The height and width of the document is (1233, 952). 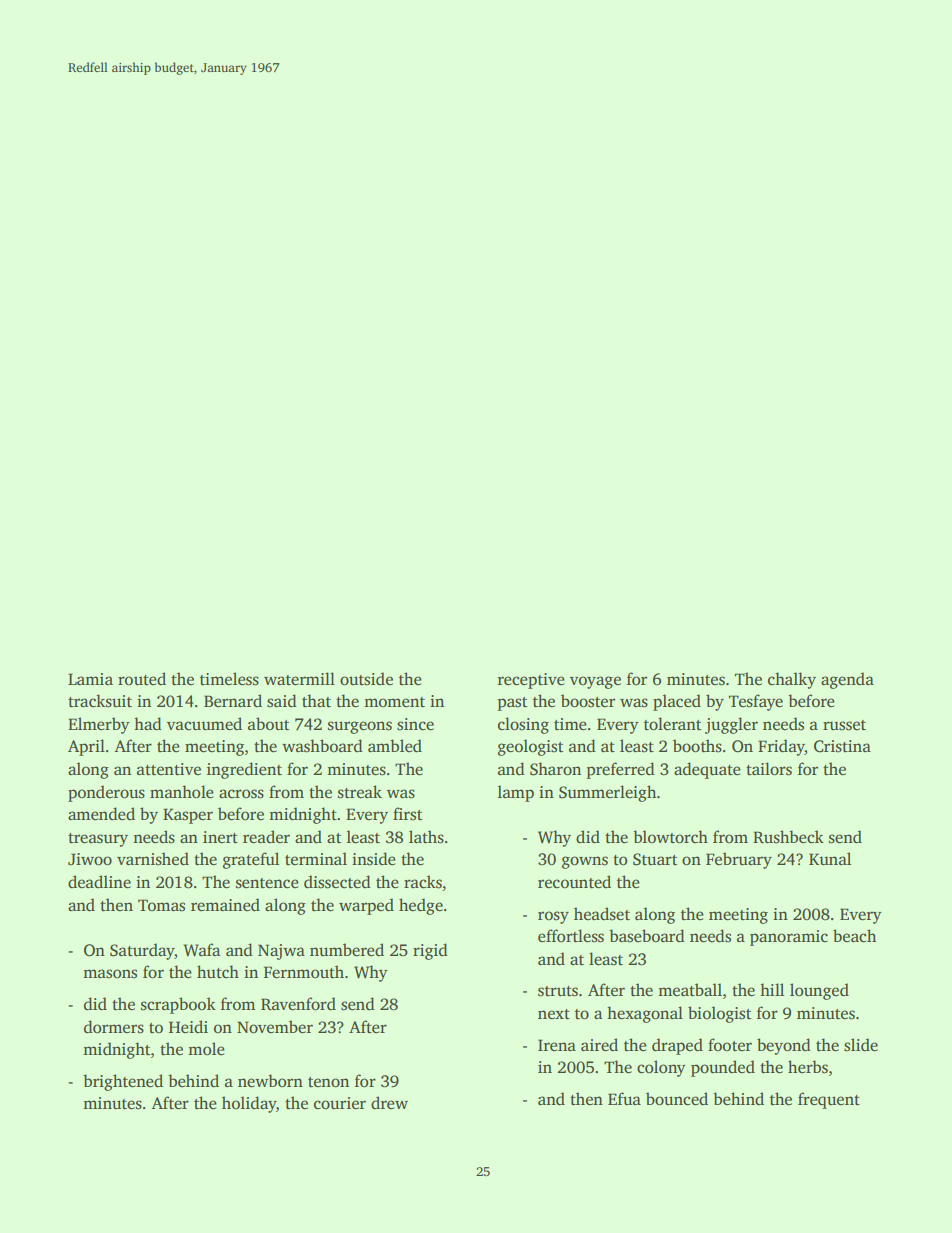 What do you see at coordinates (153, 859) in the document?
I see `varnished` at bounding box center [153, 859].
